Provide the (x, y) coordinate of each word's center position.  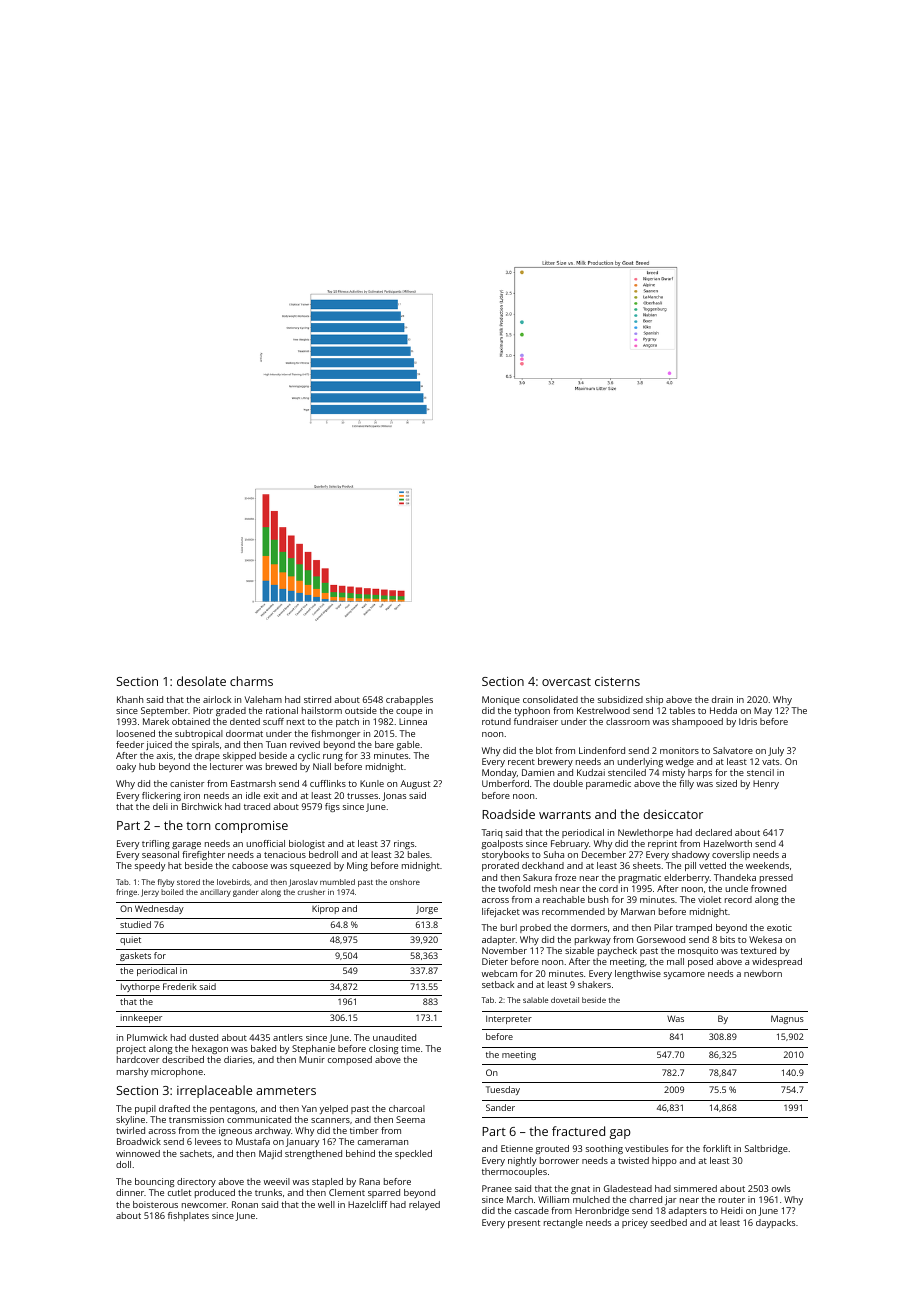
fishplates (188, 1216)
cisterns (617, 681)
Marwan (638, 911)
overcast (566, 682)
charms (251, 681)
